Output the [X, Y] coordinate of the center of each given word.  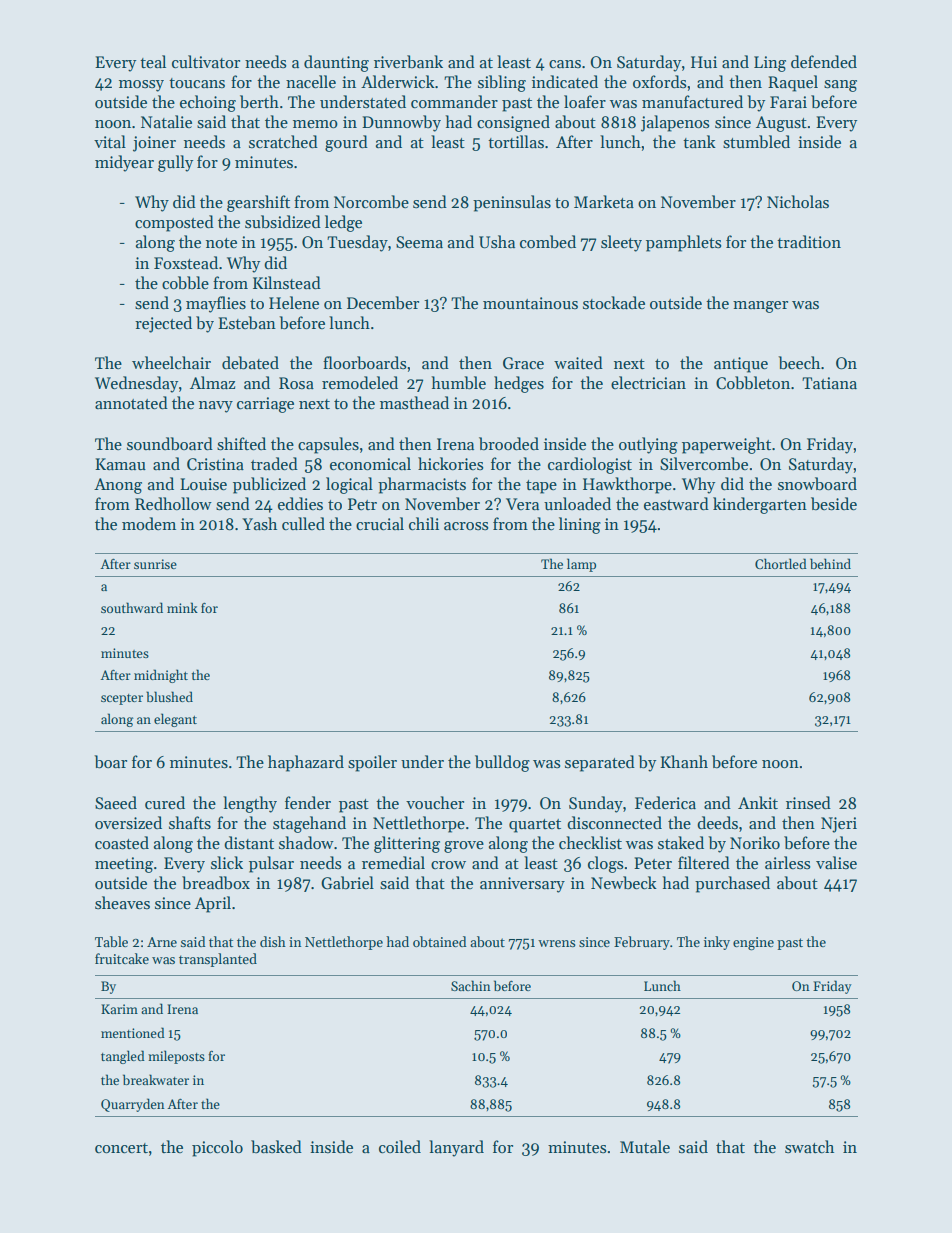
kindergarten [760, 505]
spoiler [372, 763]
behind [830, 563]
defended [824, 61]
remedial [393, 862]
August [781, 124]
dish [273, 941]
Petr [362, 504]
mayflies [216, 304]
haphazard [306, 763]
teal [153, 61]
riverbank [408, 61]
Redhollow [173, 503]
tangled [123, 1057]
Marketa [604, 201]
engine [753, 944]
